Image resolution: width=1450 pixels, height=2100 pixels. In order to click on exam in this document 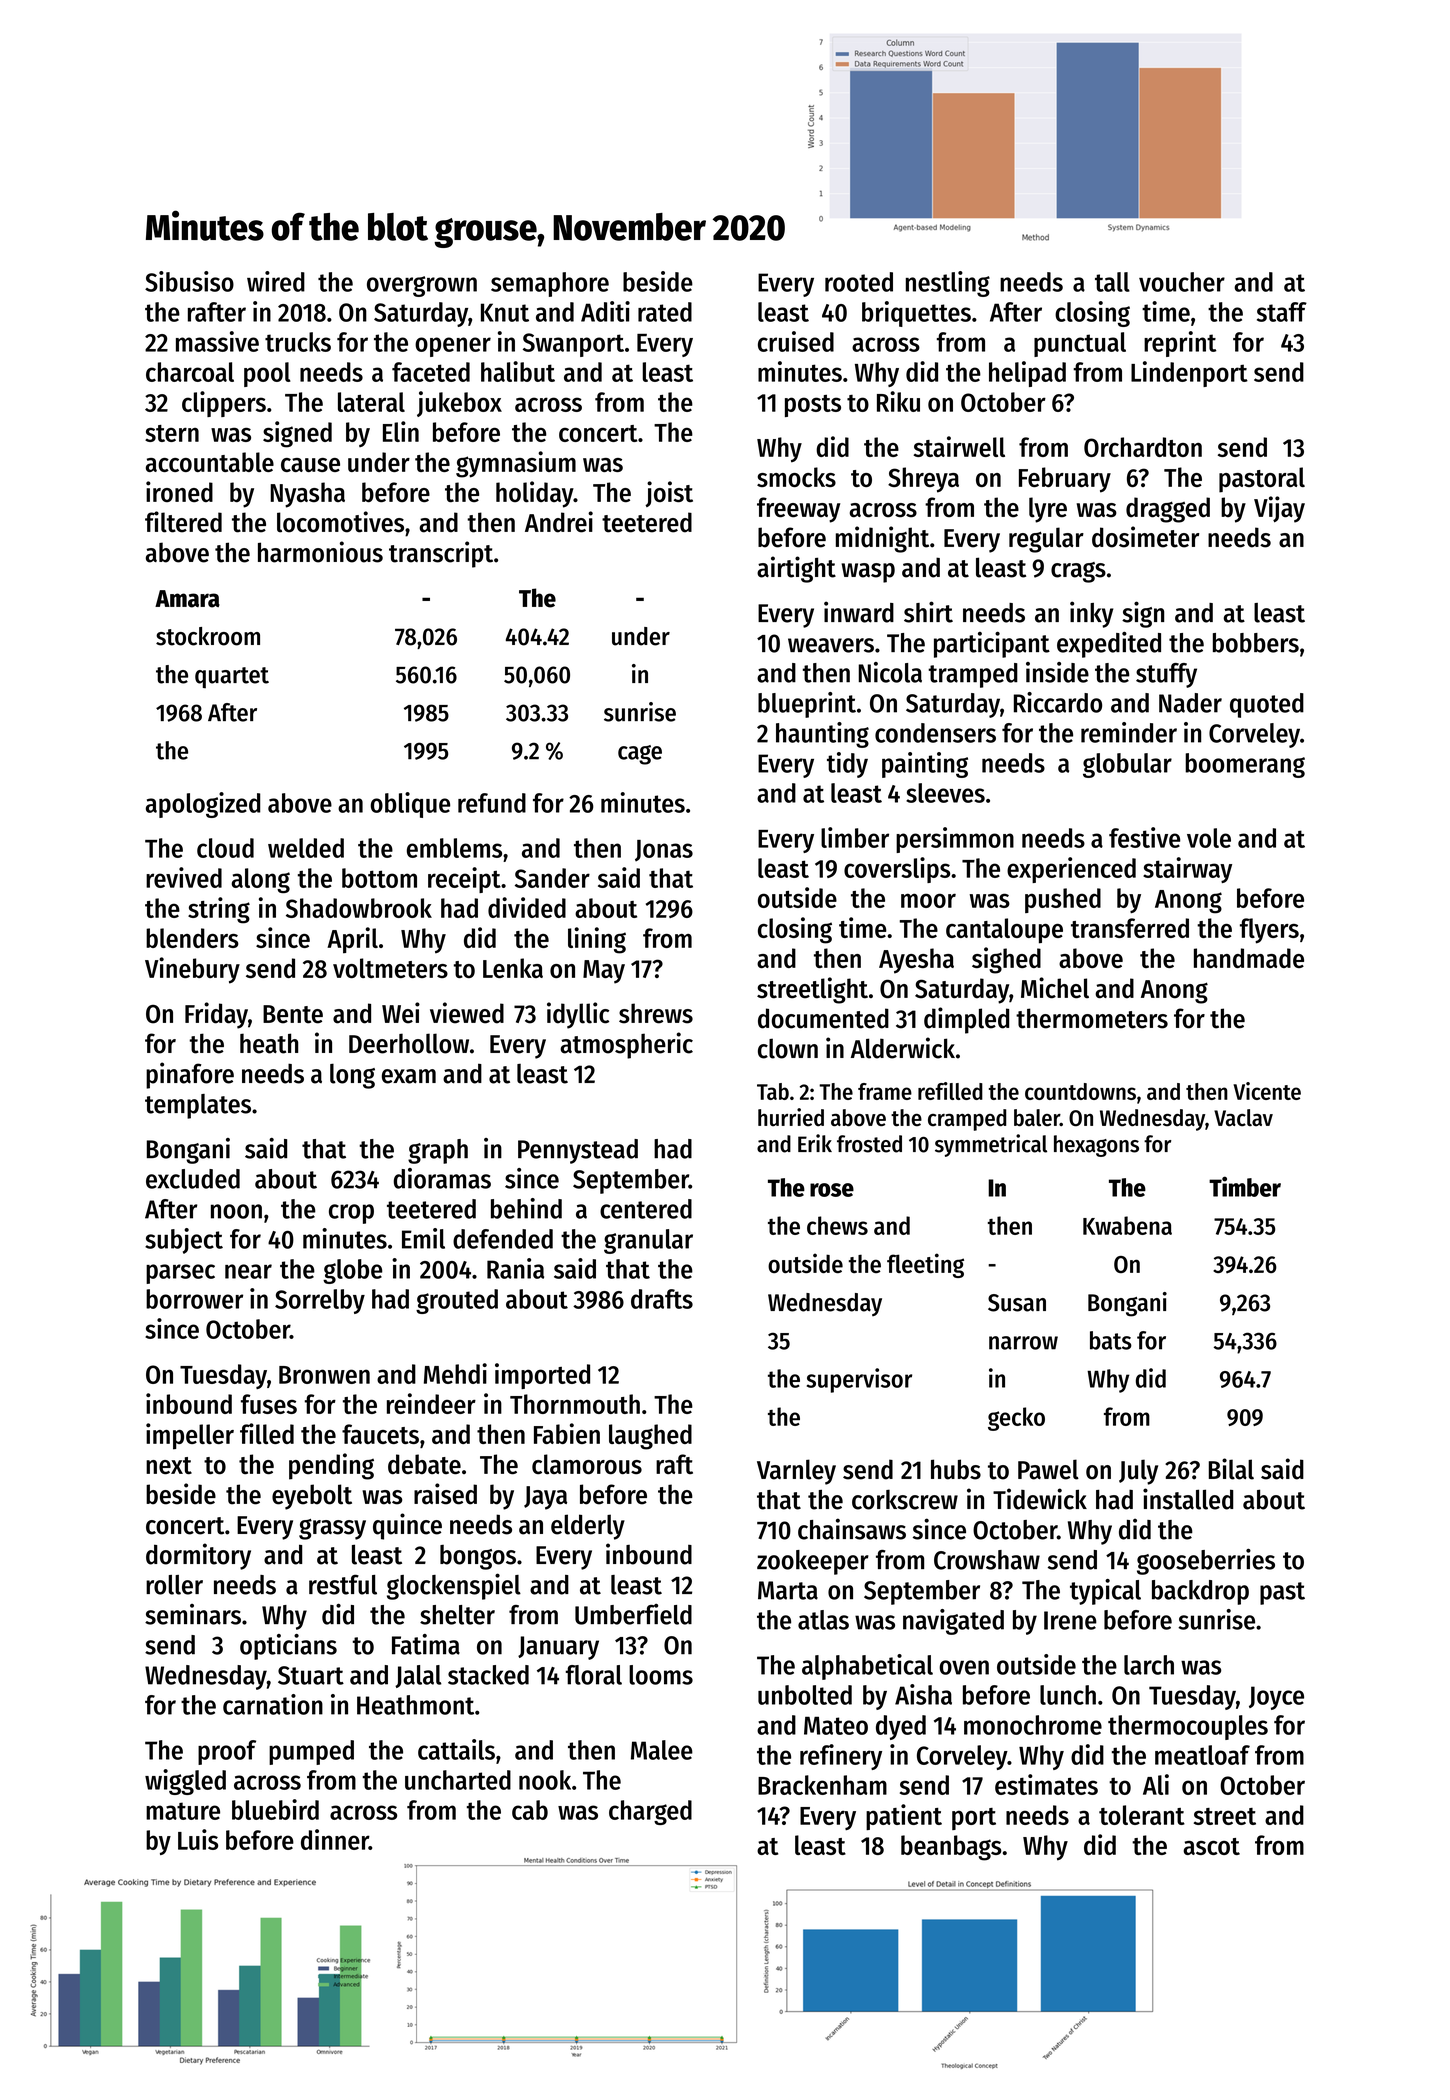, I will do `click(409, 1076)`.
